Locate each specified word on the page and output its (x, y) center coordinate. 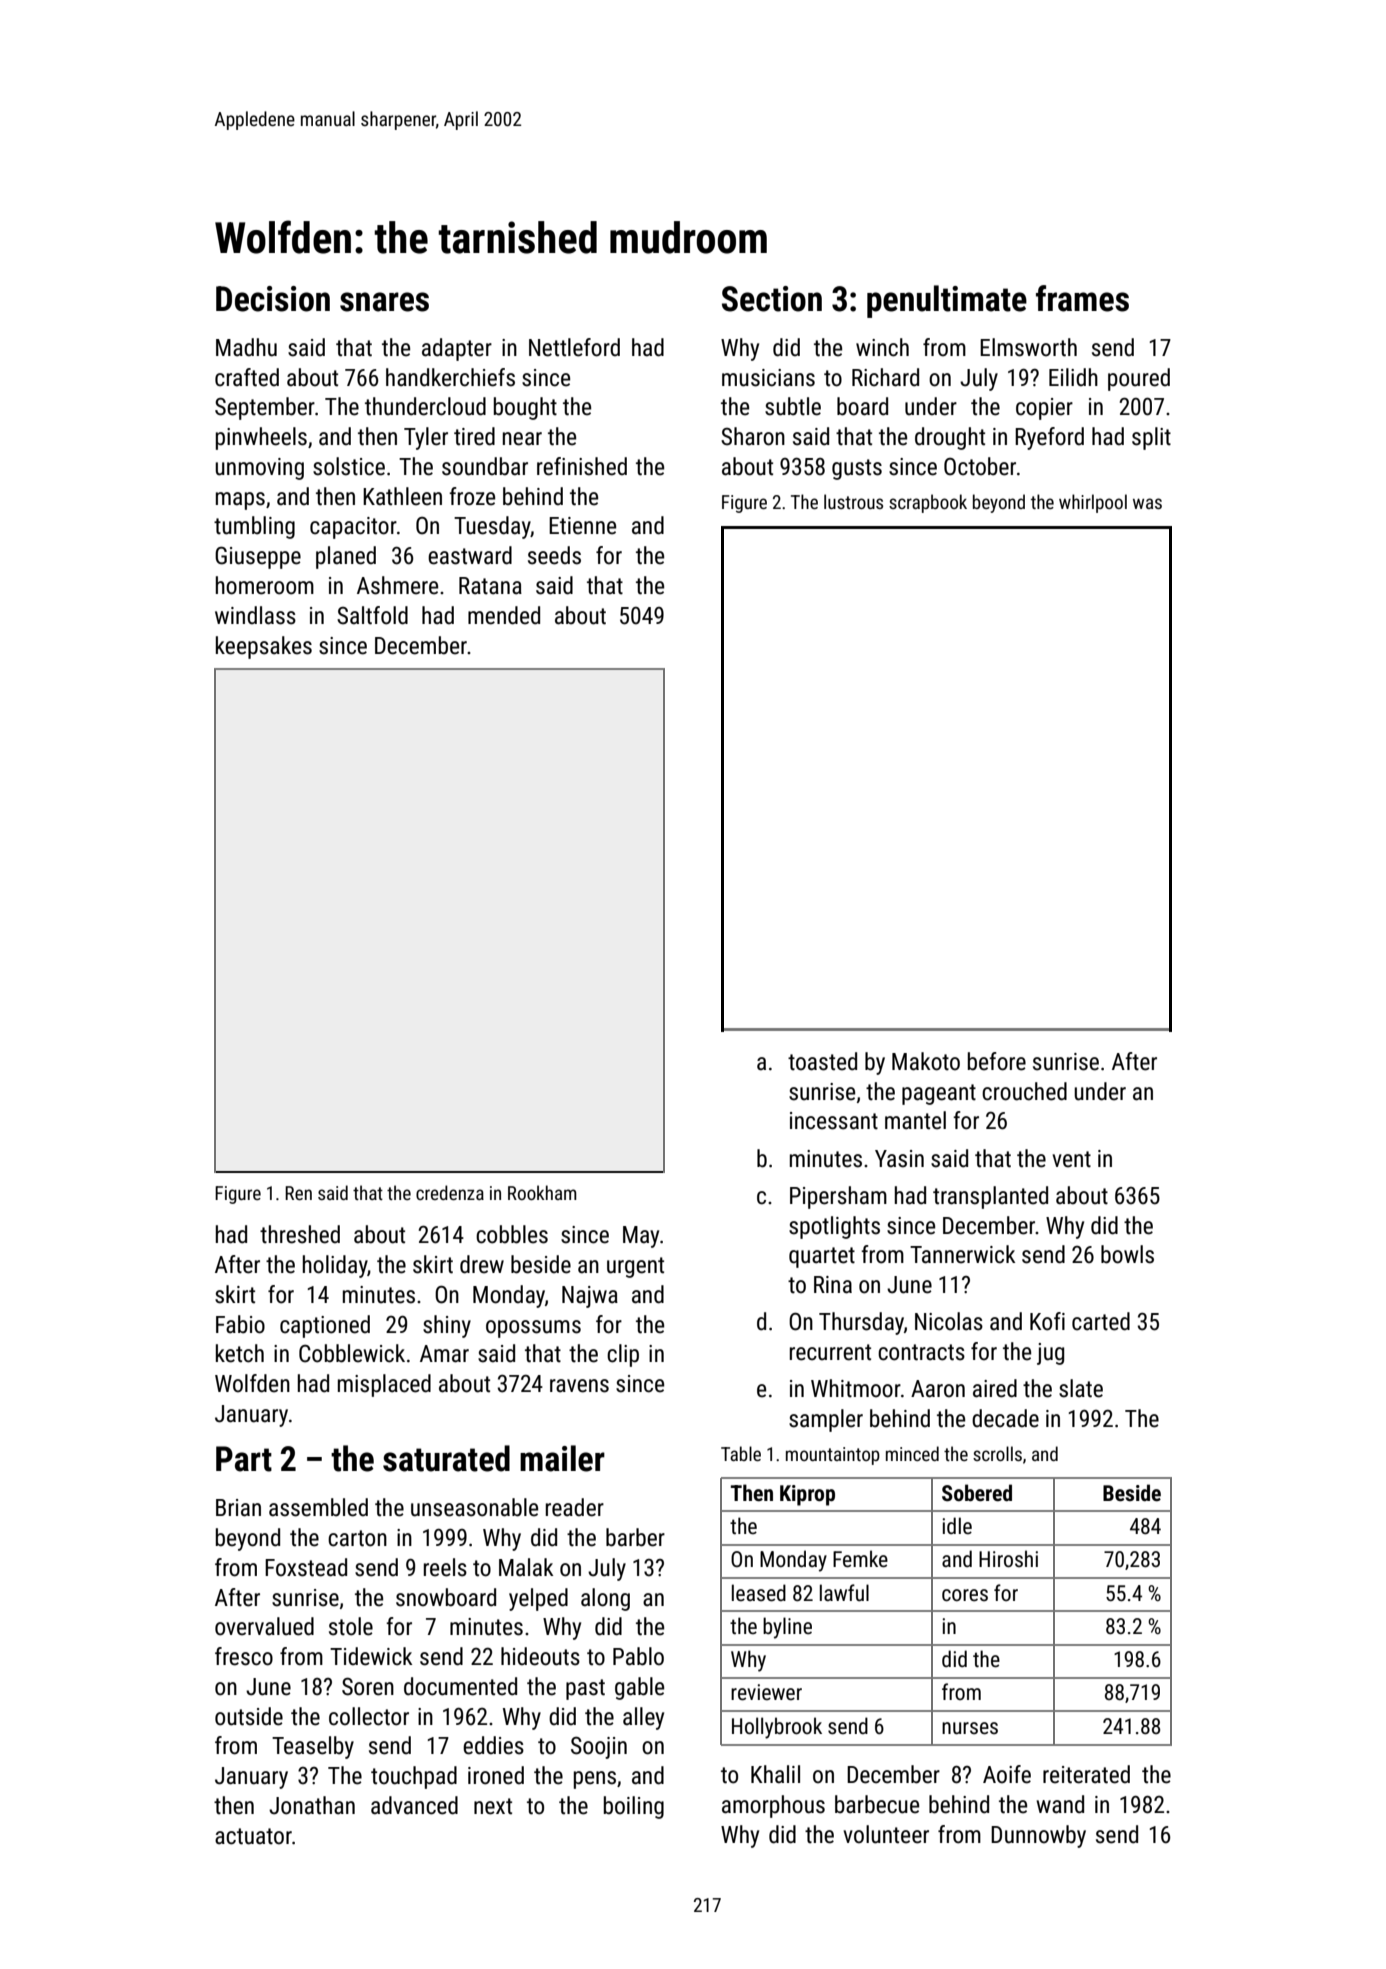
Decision (273, 299)
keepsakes (264, 647)
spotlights (834, 1227)
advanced (414, 1805)
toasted (822, 1061)
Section (772, 299)
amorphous (773, 1806)
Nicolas (949, 1321)
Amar (444, 1354)
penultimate (947, 301)
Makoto (926, 1061)
